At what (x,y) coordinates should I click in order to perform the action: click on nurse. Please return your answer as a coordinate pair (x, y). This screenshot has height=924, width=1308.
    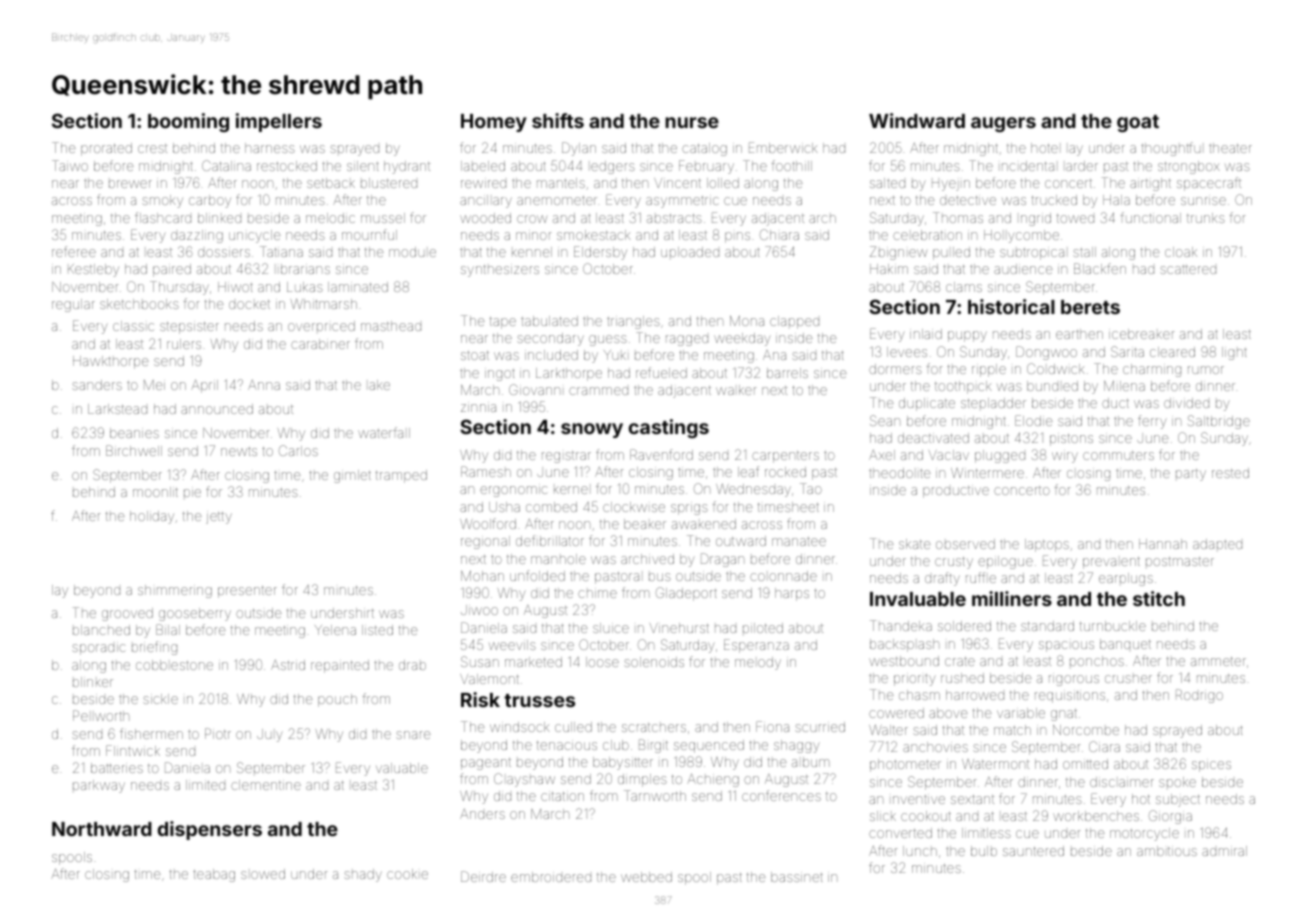
    Looking at the image, I should click on (692, 122).
